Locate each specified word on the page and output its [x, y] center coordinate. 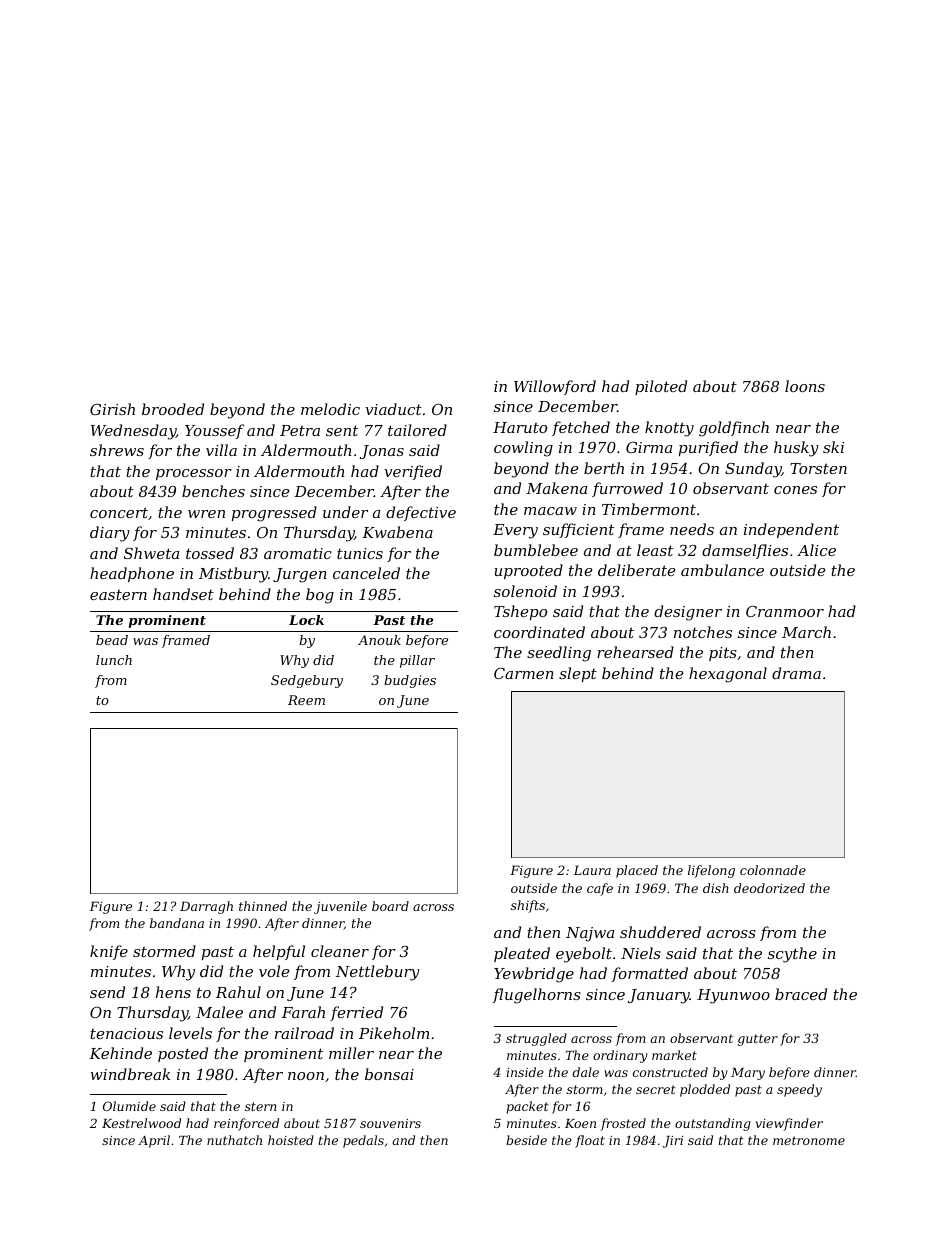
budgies [410, 681]
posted [183, 1054]
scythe [792, 955]
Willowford [555, 387]
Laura [592, 870]
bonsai [389, 1074]
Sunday [753, 470]
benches [213, 491]
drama [796, 673]
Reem [306, 700]
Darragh [206, 907]
